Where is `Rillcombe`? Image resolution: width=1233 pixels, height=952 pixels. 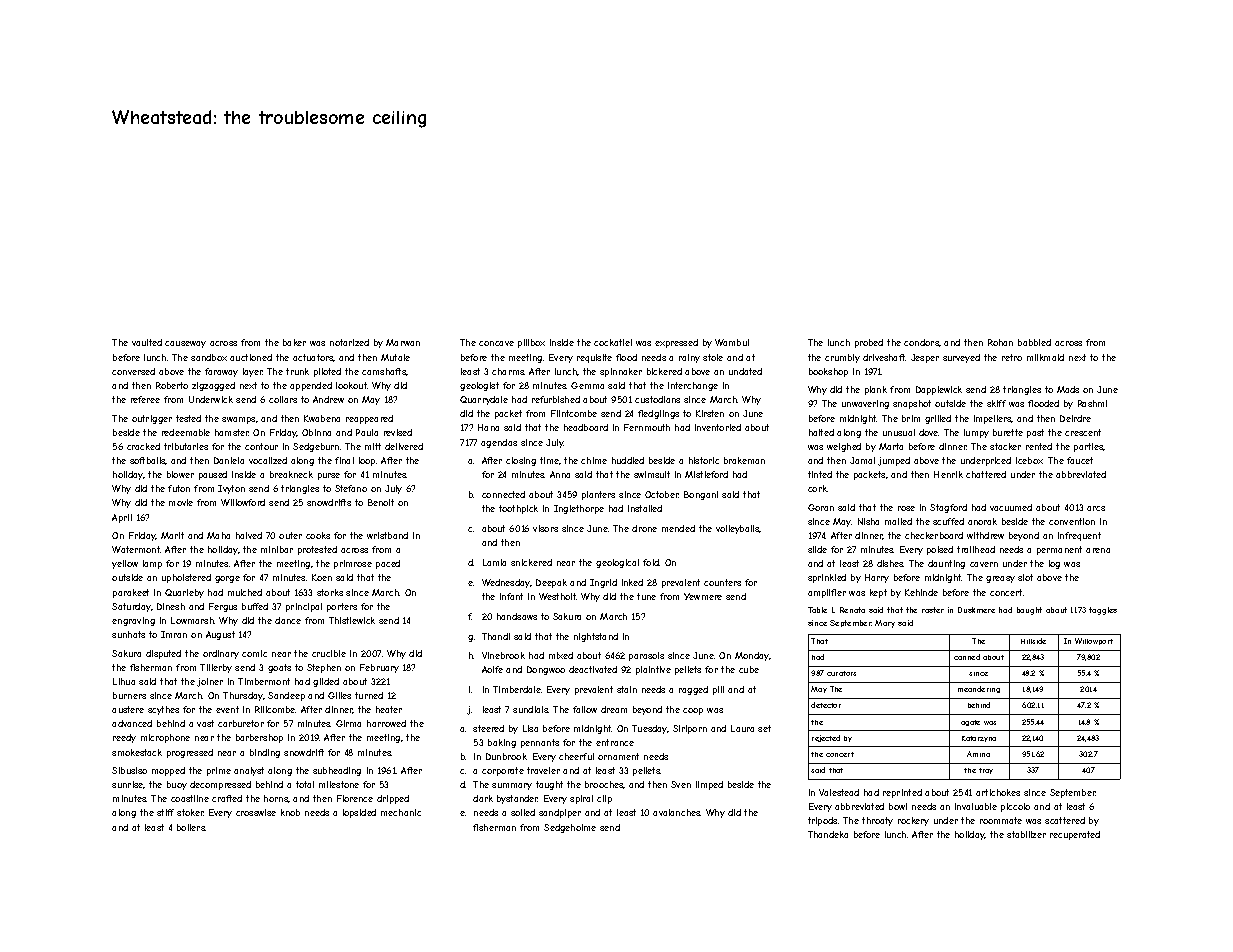 Rillcombe is located at coordinates (275, 709).
